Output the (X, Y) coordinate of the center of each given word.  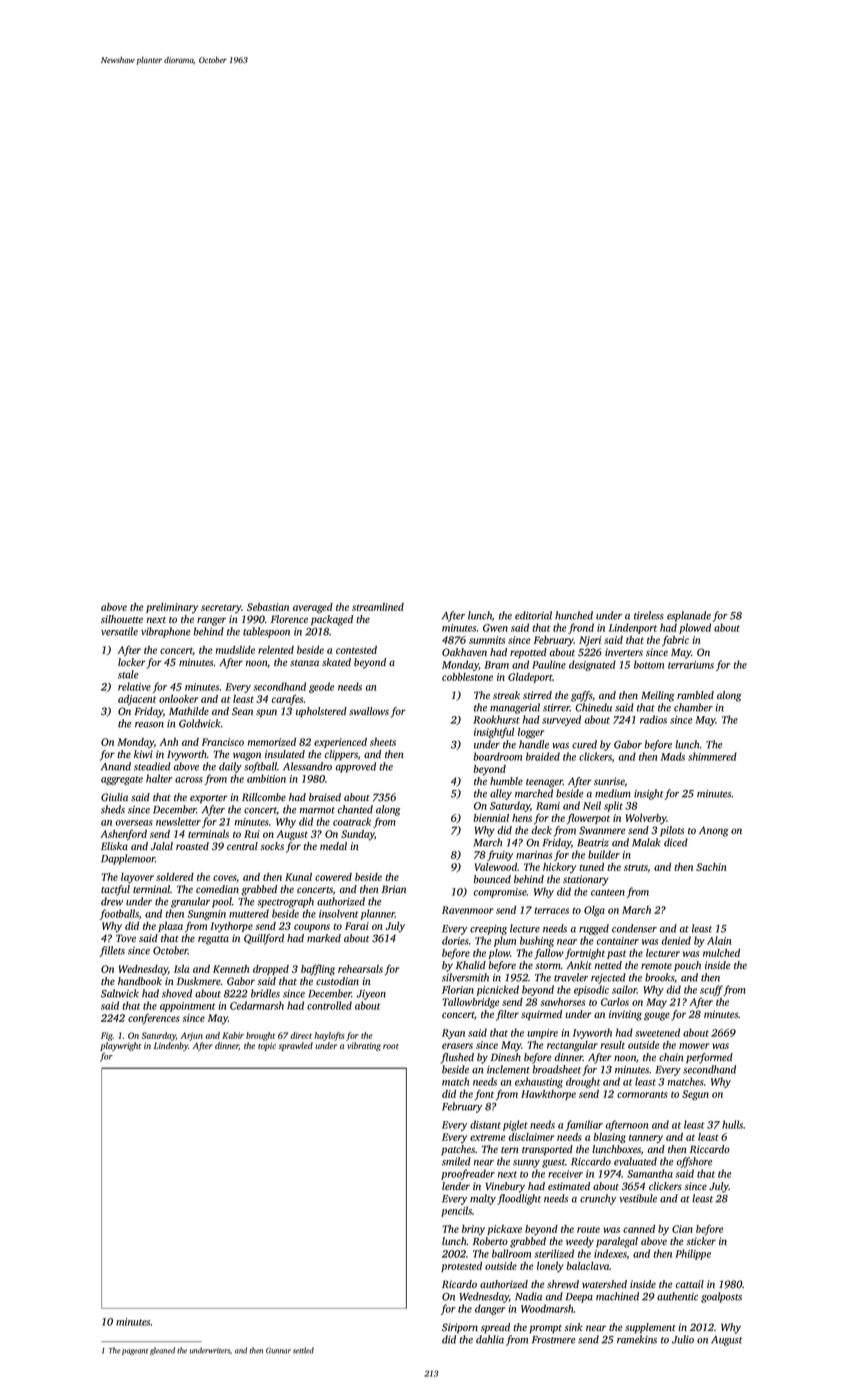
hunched (574, 615)
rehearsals (360, 969)
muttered (249, 913)
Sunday (358, 835)
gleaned (162, 1351)
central (242, 846)
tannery (646, 1139)
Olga (594, 911)
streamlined (378, 607)
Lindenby (171, 1046)
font (484, 1095)
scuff (711, 990)
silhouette (122, 619)
